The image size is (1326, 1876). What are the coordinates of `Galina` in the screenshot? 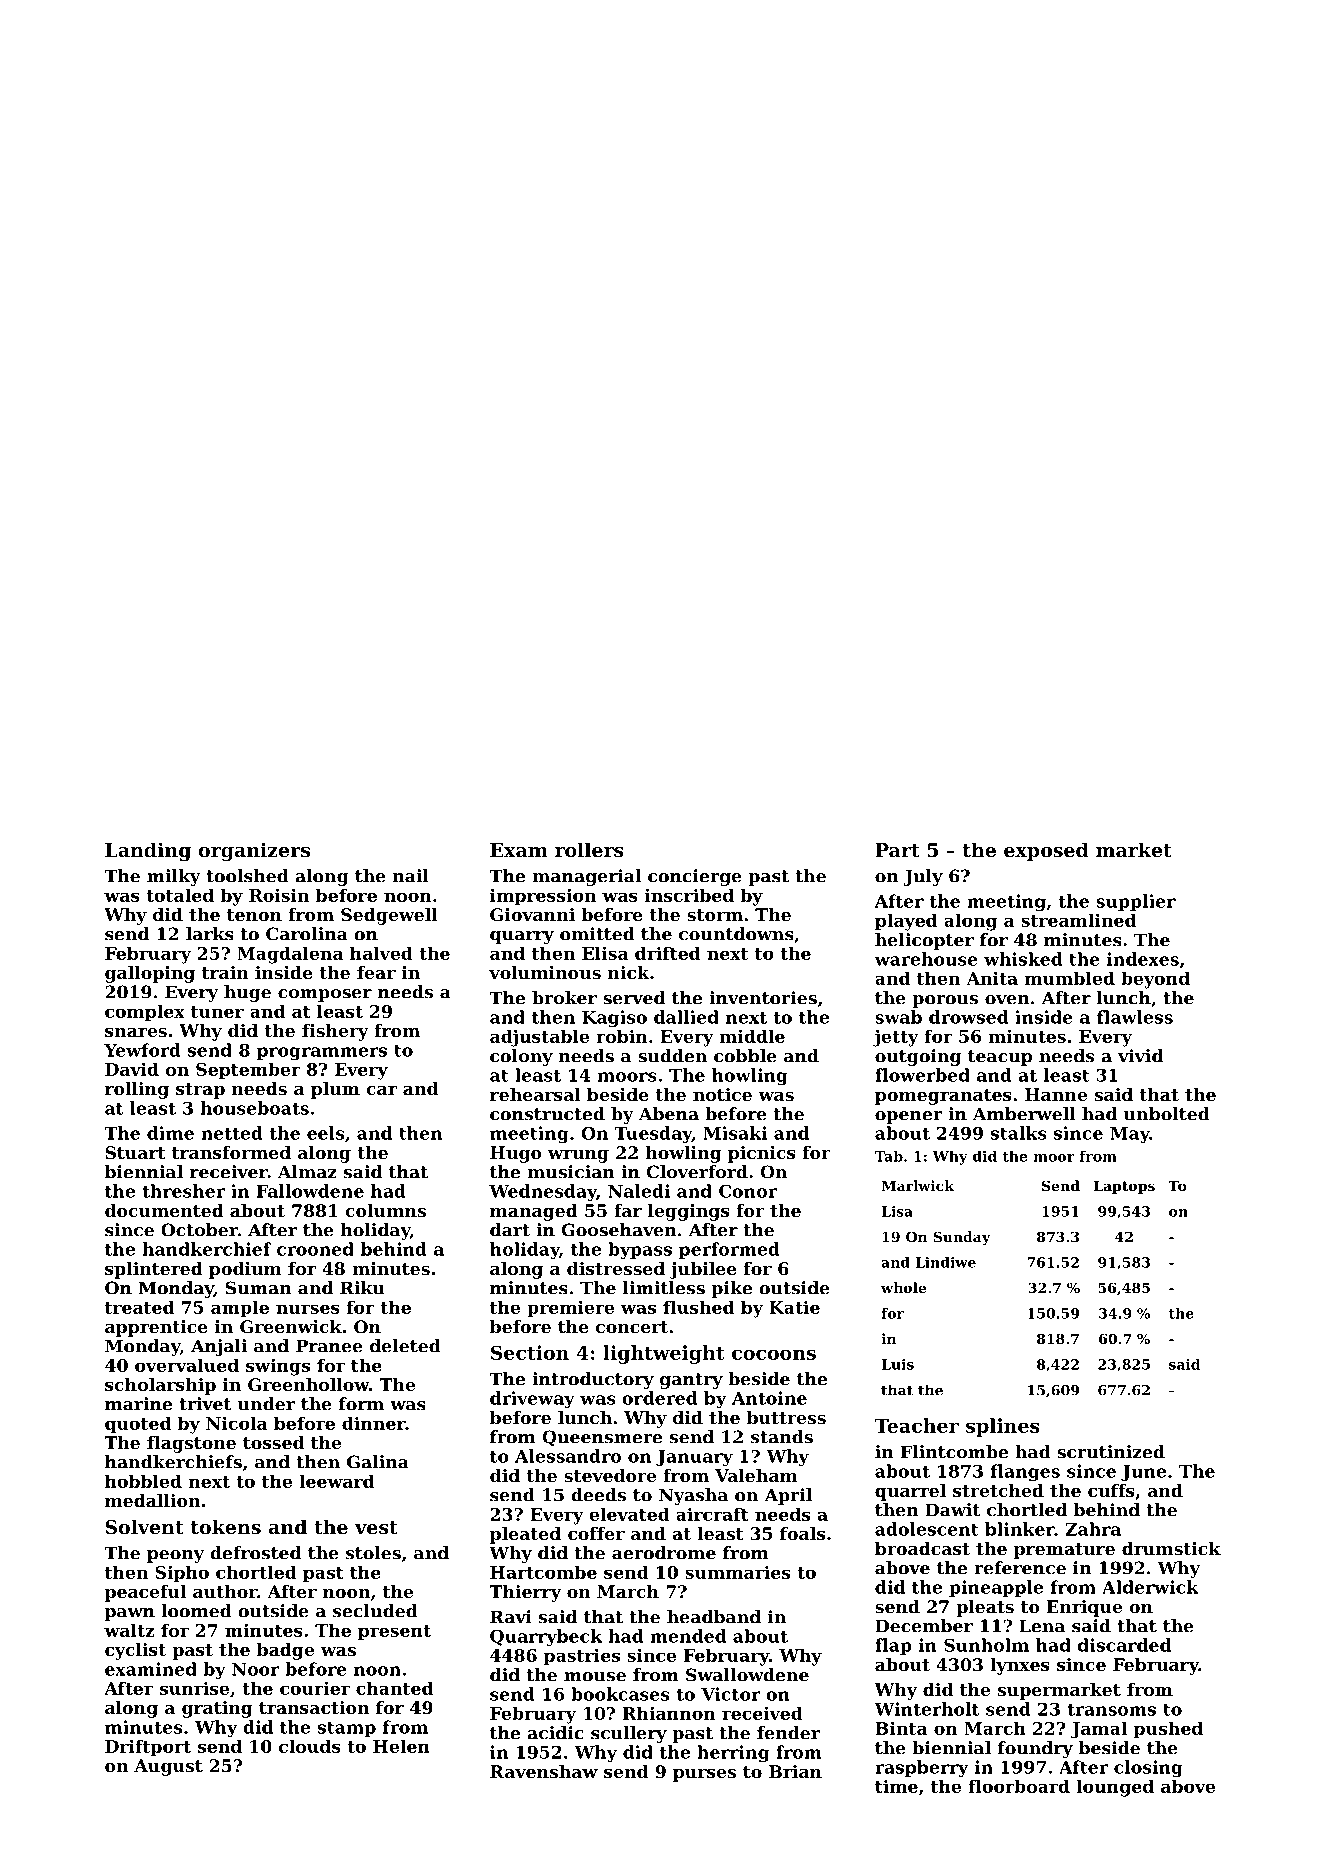 It's located at (378, 1462).
